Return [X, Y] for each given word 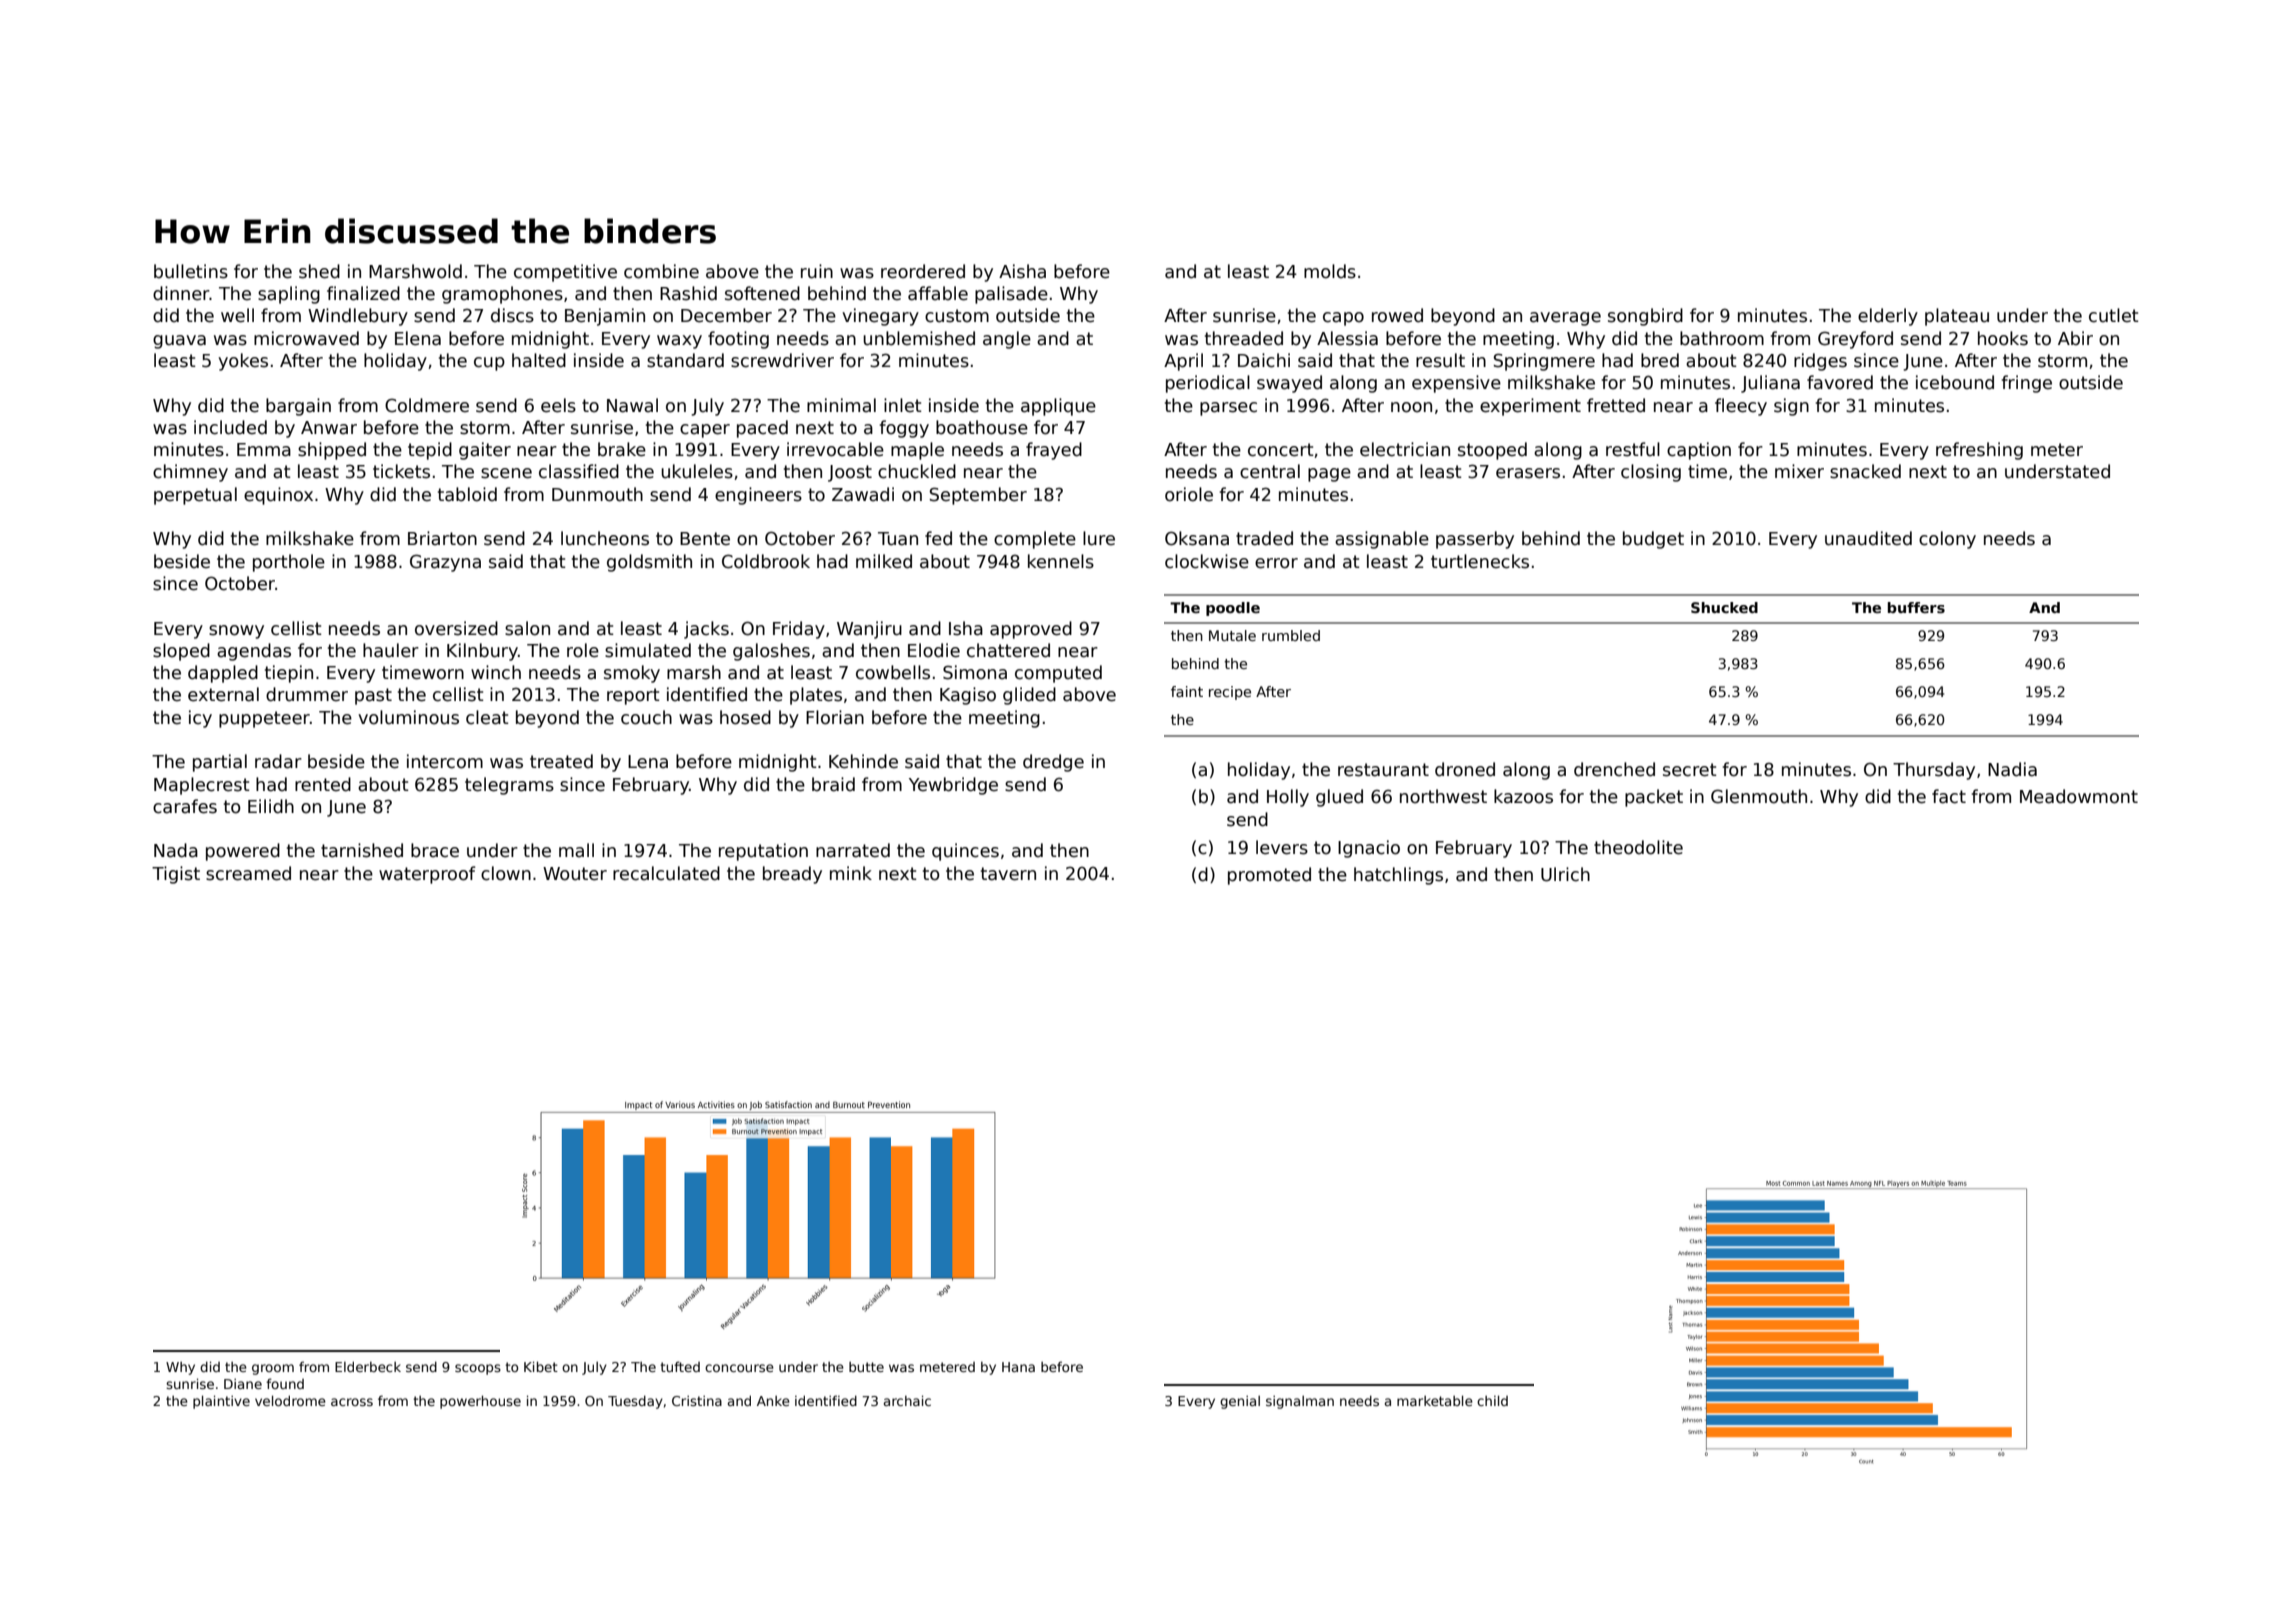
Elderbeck [368, 1366]
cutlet [2114, 315]
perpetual [195, 496]
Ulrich [1565, 874]
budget [1653, 540]
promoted [1269, 876]
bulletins [191, 271]
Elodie [934, 650]
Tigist [176, 875]
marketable [1435, 1400]
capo [1343, 319]
